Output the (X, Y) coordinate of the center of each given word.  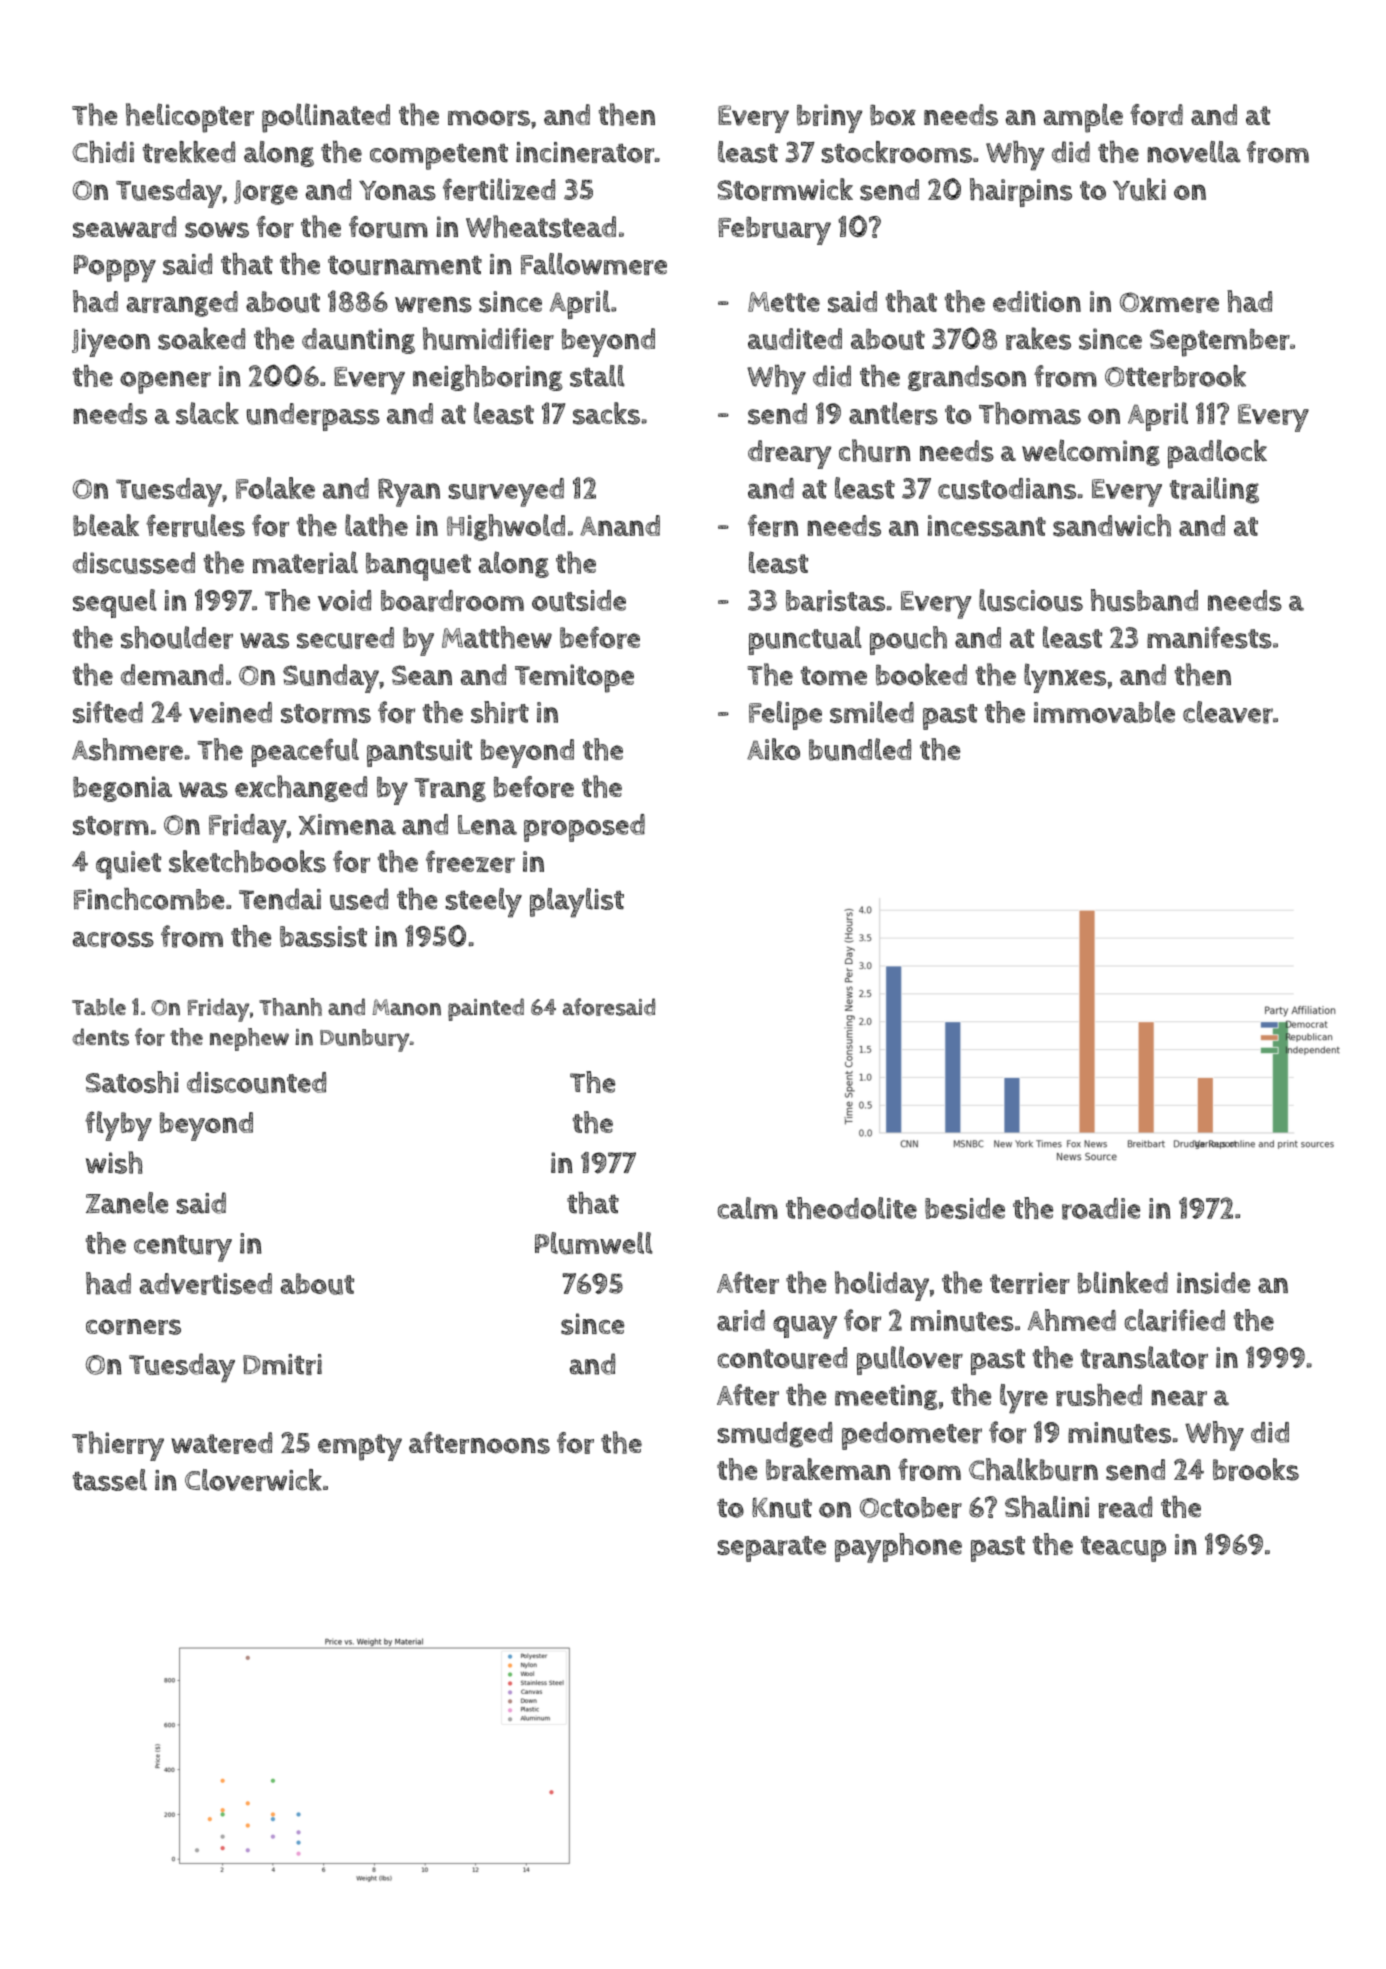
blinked (1123, 1282)
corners (133, 1327)
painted (486, 1009)
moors (489, 118)
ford (1156, 115)
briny (830, 118)
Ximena (347, 824)
